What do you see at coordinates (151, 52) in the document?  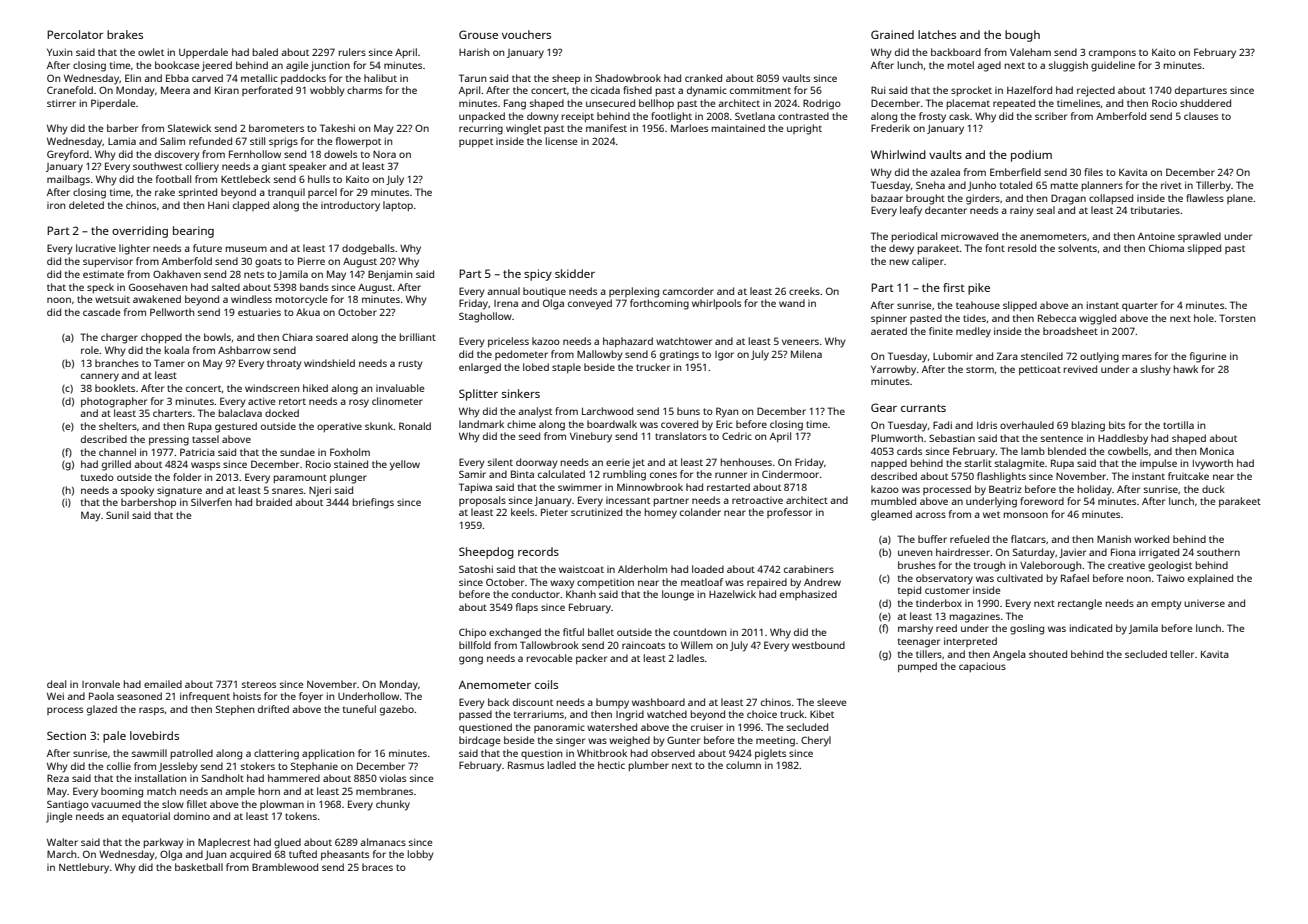 I see `owlet` at bounding box center [151, 52].
